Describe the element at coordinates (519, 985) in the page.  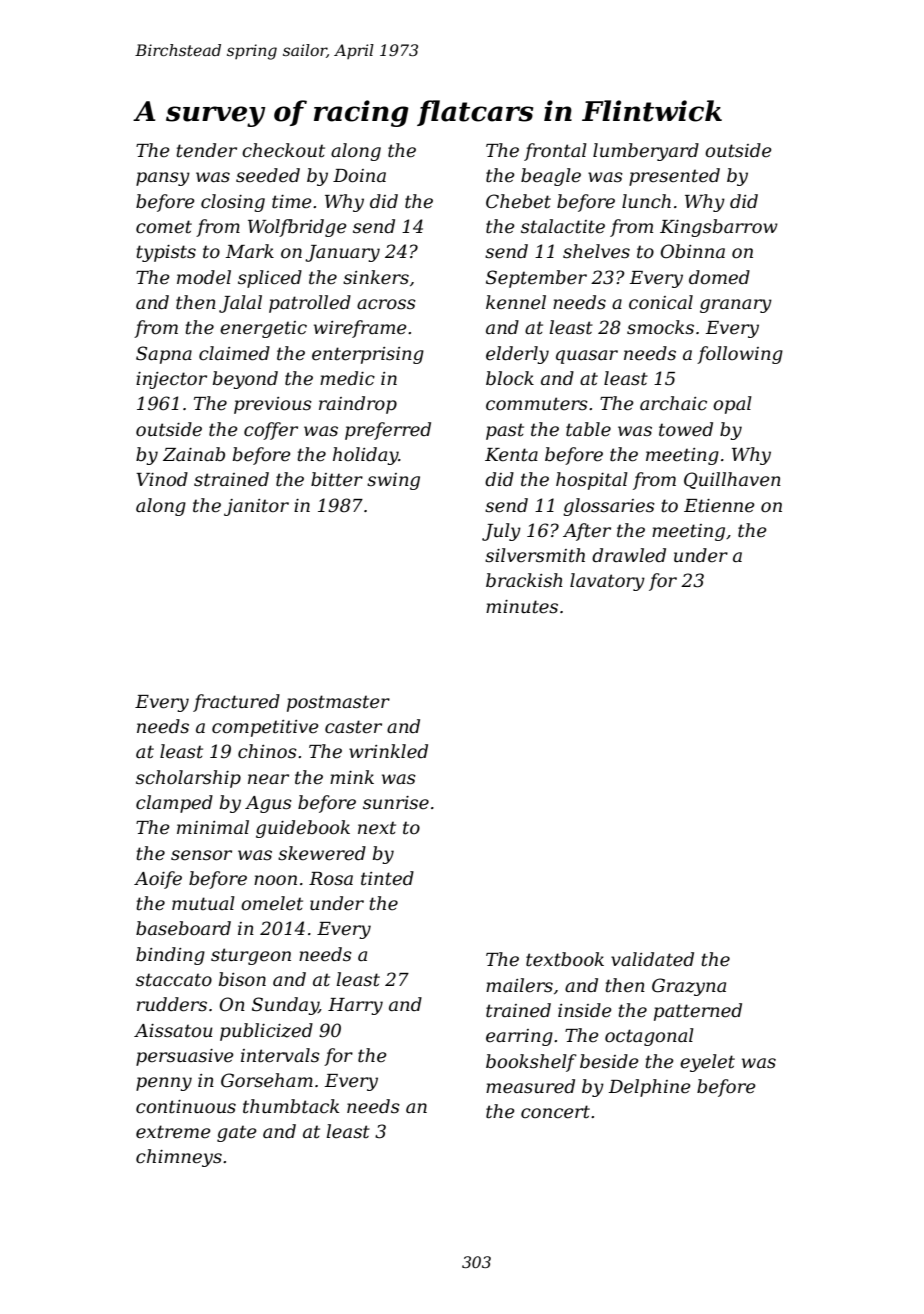
I see `mailers` at that location.
